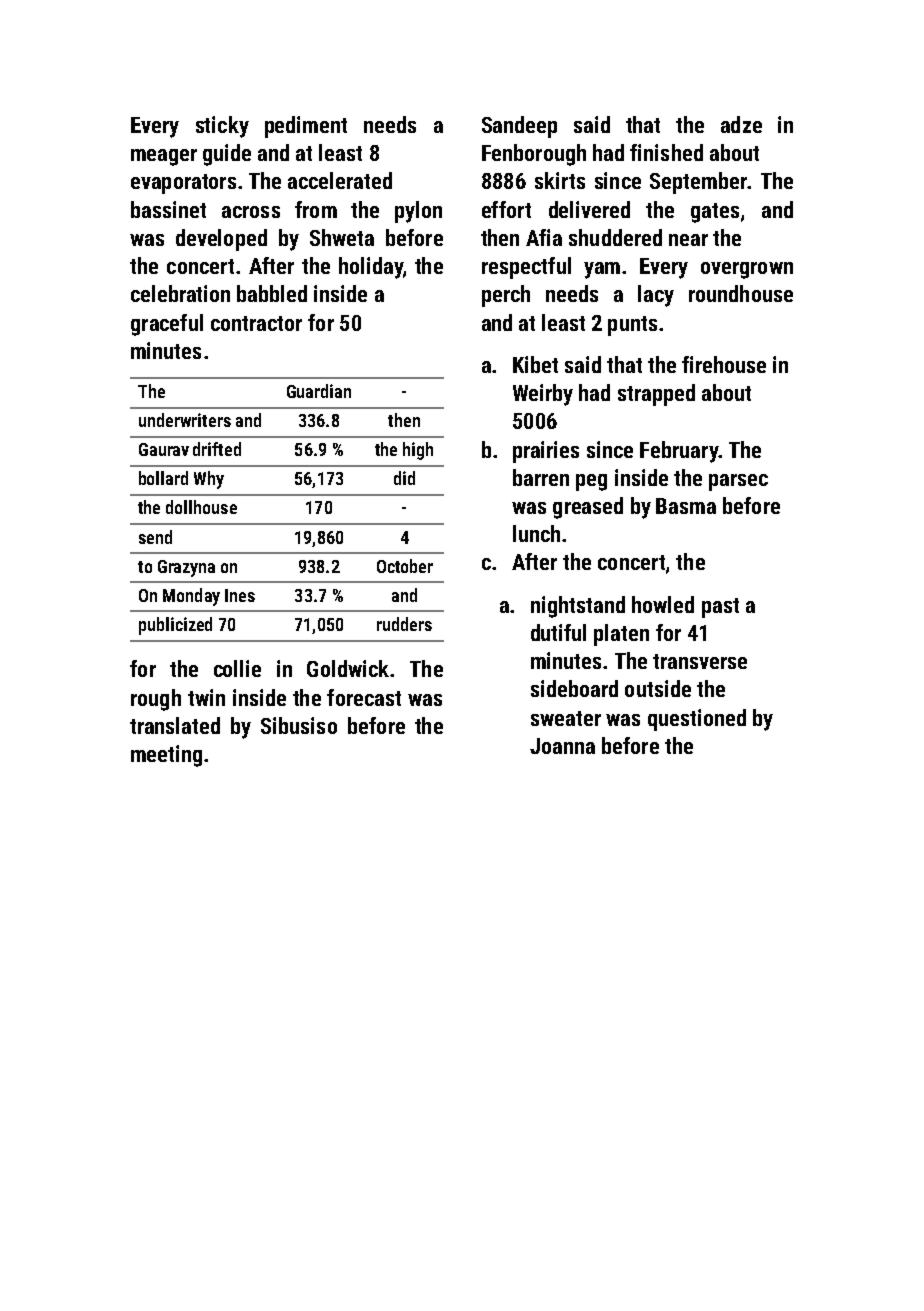 The width and height of the page is (924, 1311). I want to click on graceful, so click(167, 325).
